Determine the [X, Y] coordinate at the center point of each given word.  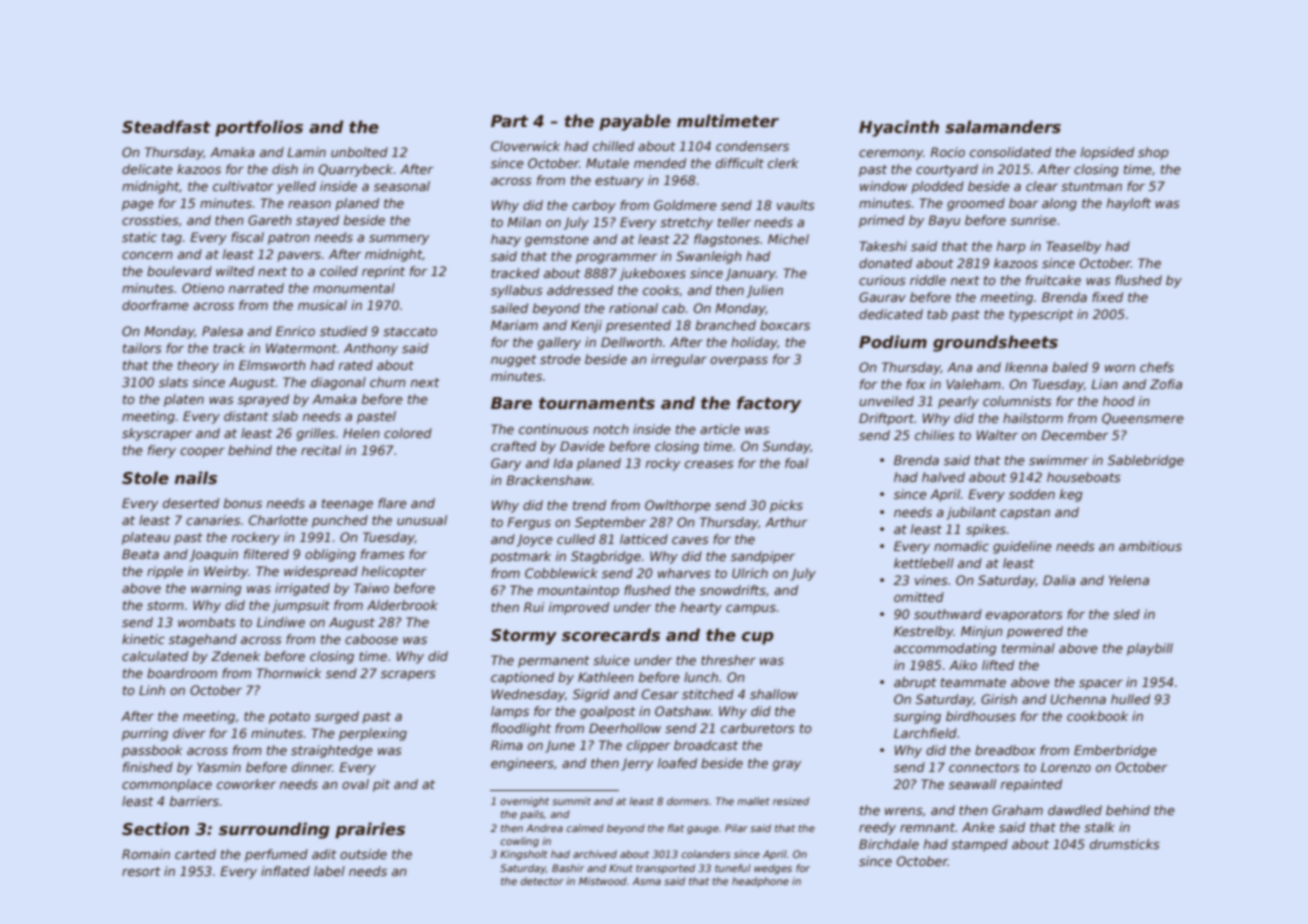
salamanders [1003, 127]
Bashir [568, 868]
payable [635, 122]
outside [363, 854]
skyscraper [157, 434]
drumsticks [1125, 844]
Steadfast [166, 127]
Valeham [973, 384]
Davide [582, 446]
